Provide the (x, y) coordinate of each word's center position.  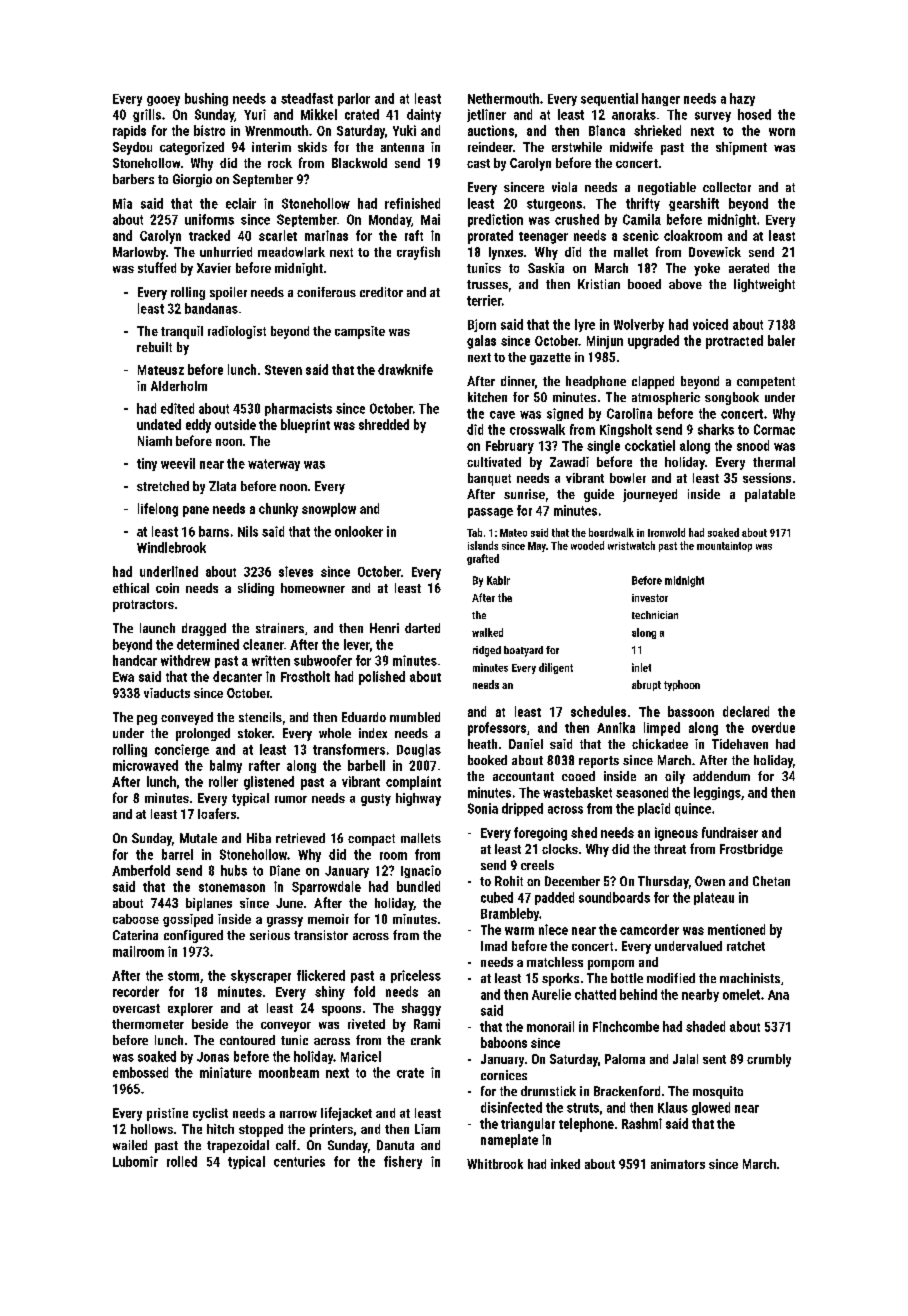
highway (418, 799)
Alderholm (179, 386)
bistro (209, 130)
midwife (631, 146)
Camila (642, 219)
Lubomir (135, 1161)
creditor (381, 292)
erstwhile (577, 147)
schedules (598, 711)
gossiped (188, 920)
